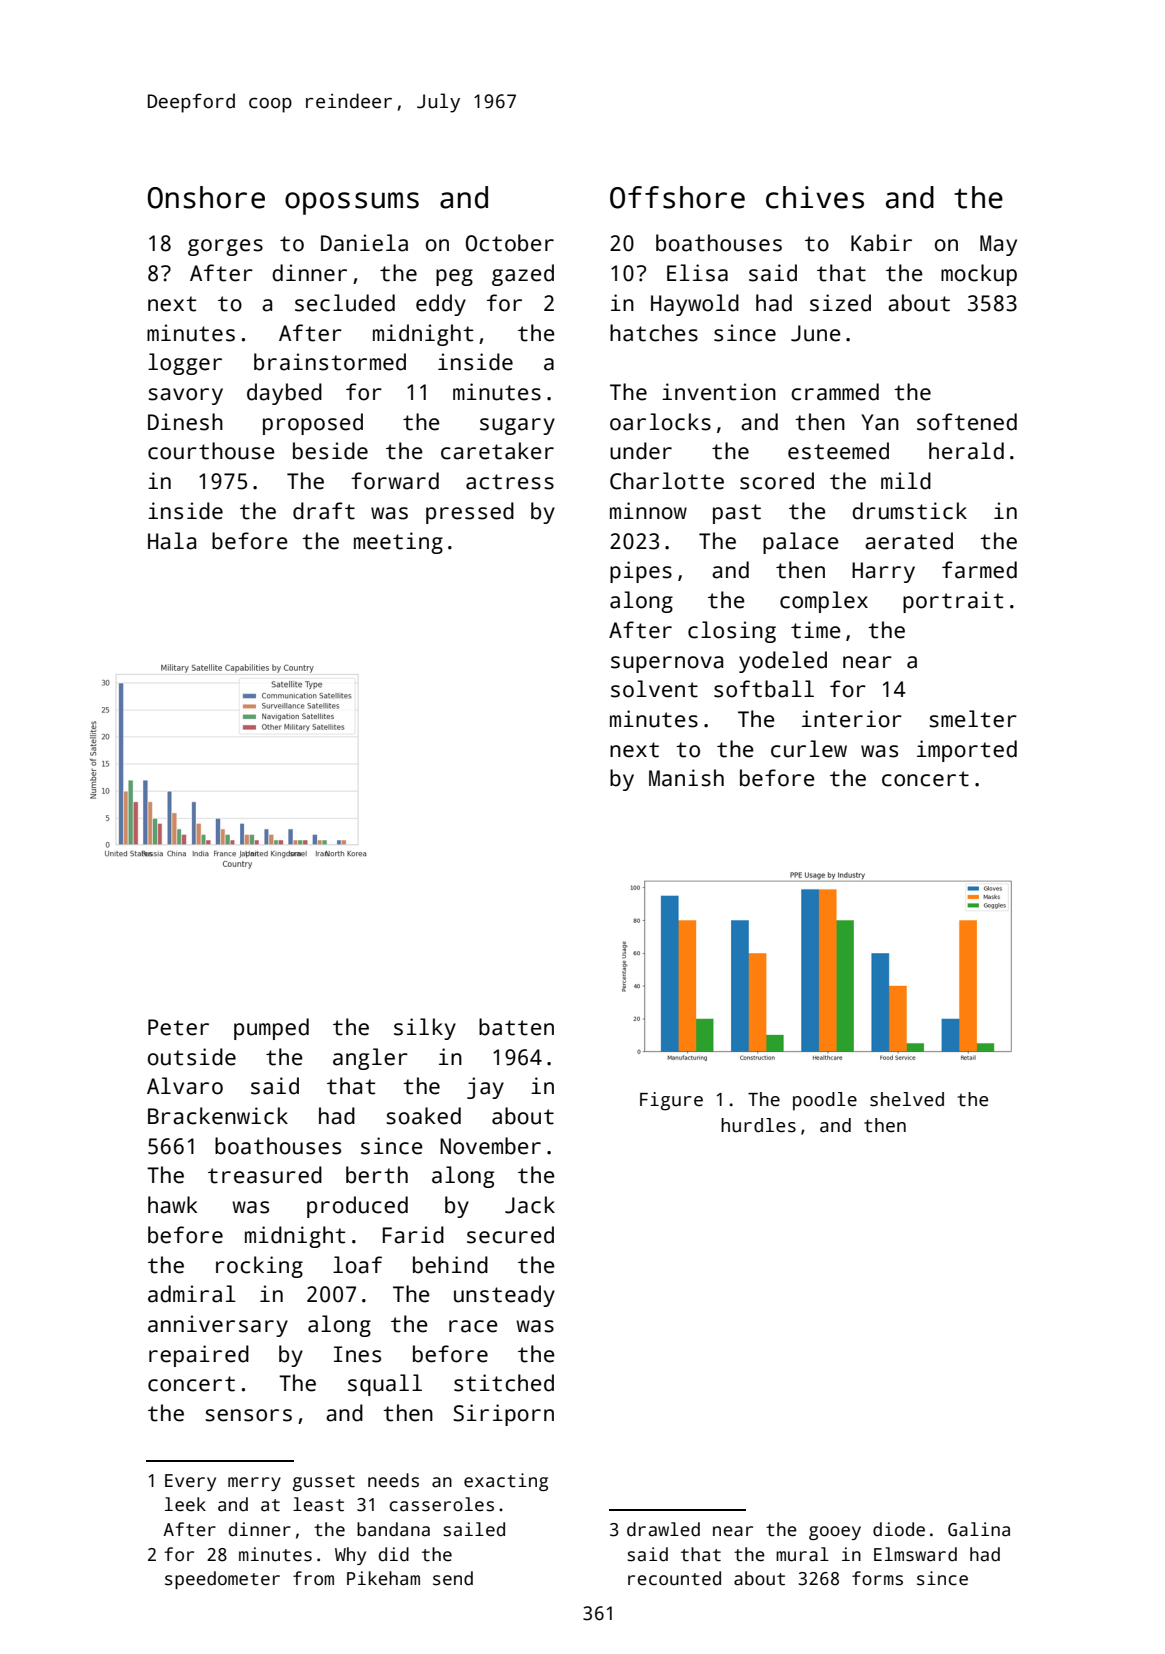 This page has width=1165, height=1654. I want to click on jay, so click(485, 1088).
